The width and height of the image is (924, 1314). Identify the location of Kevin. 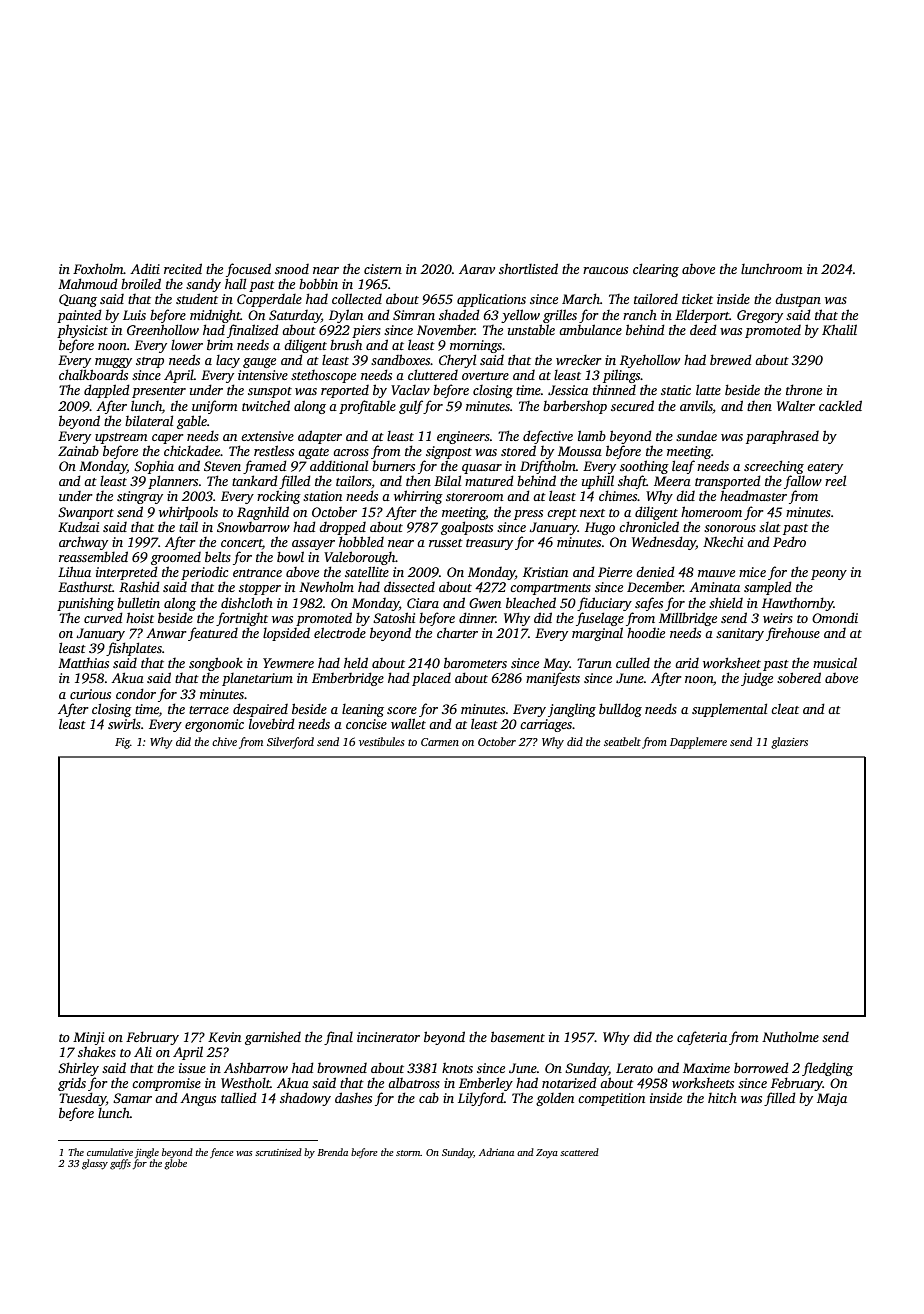
(224, 1037).
